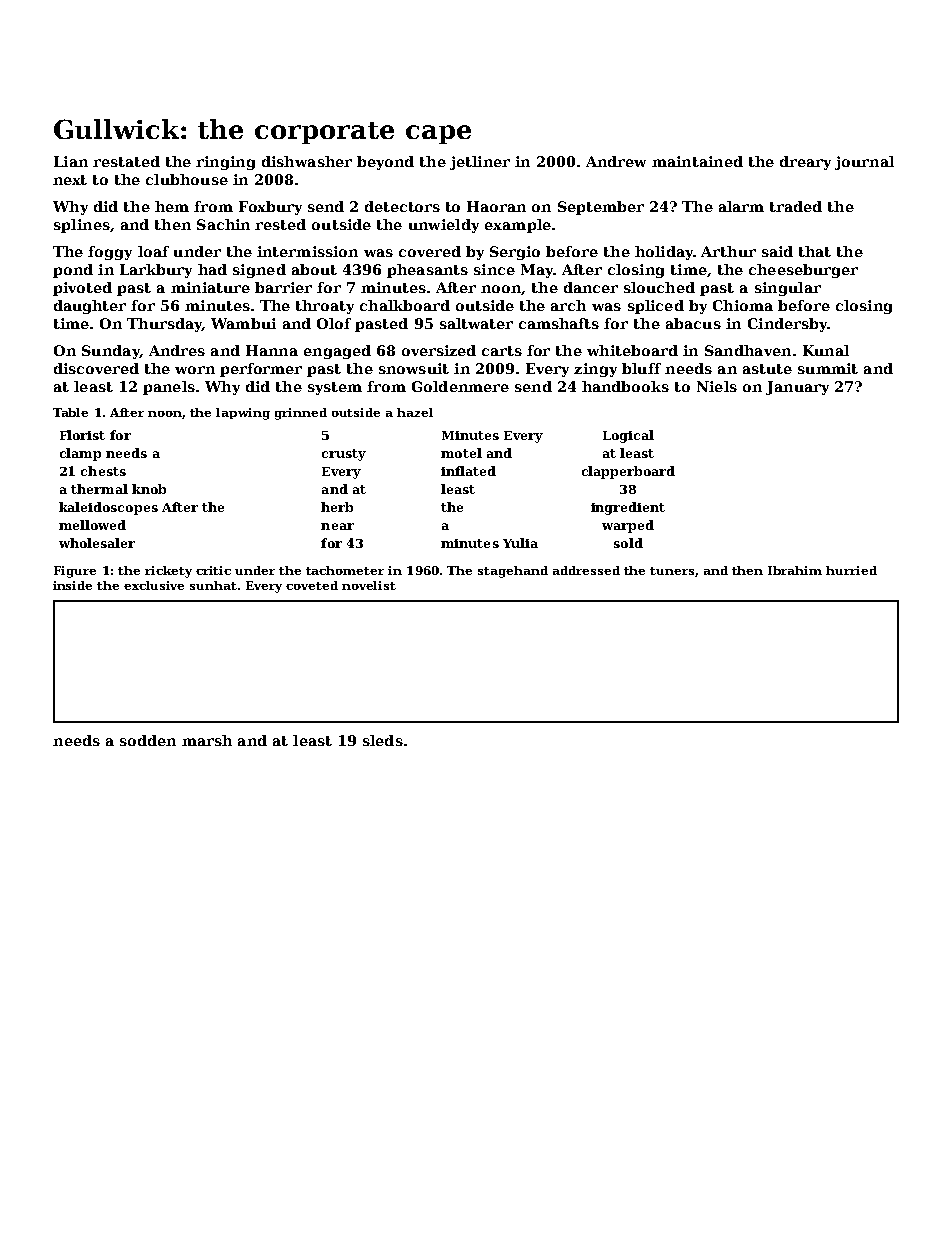  Describe the element at coordinates (344, 455) in the screenshot. I see `crusty` at that location.
